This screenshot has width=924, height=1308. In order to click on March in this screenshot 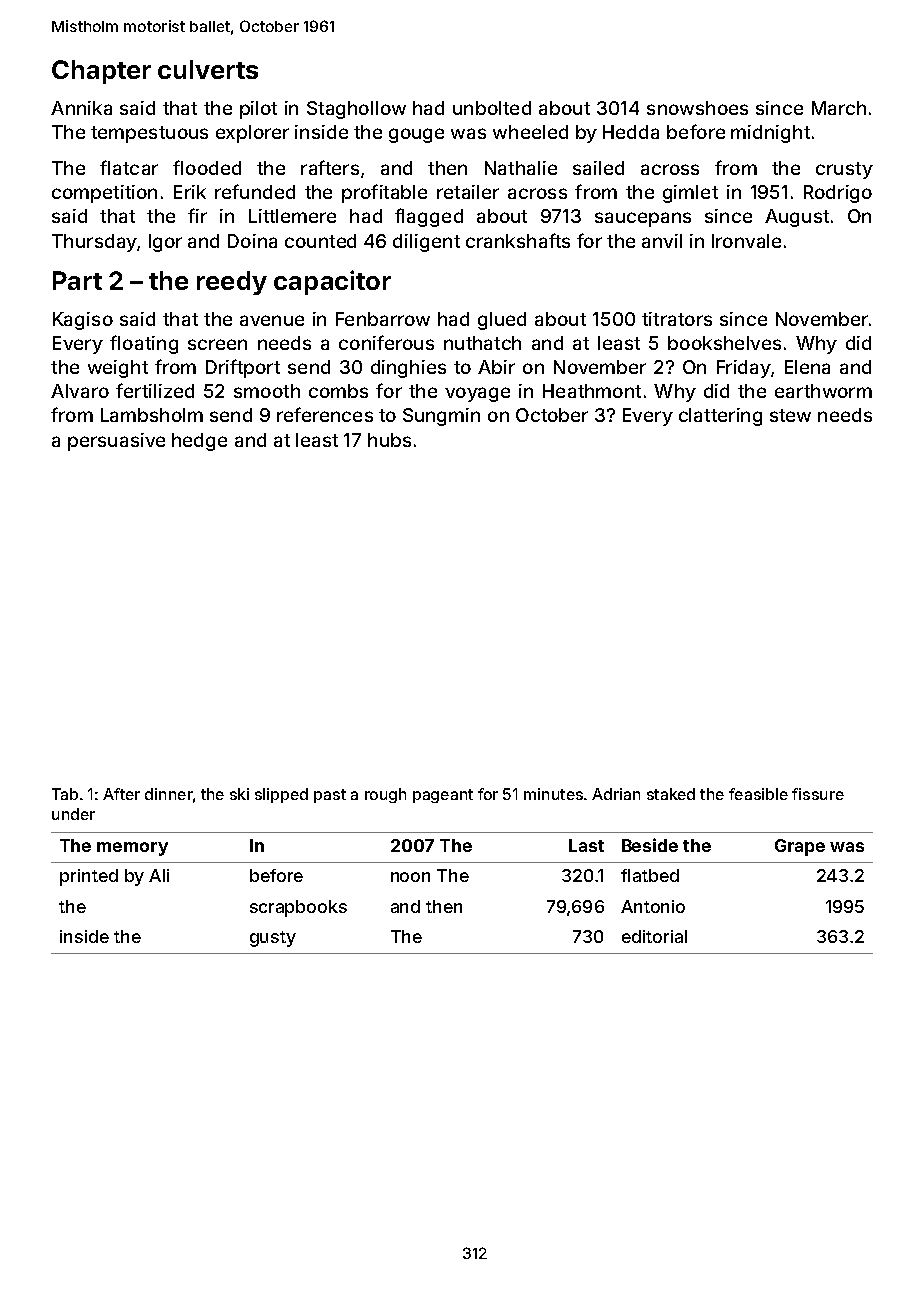, I will do `click(839, 108)`.
